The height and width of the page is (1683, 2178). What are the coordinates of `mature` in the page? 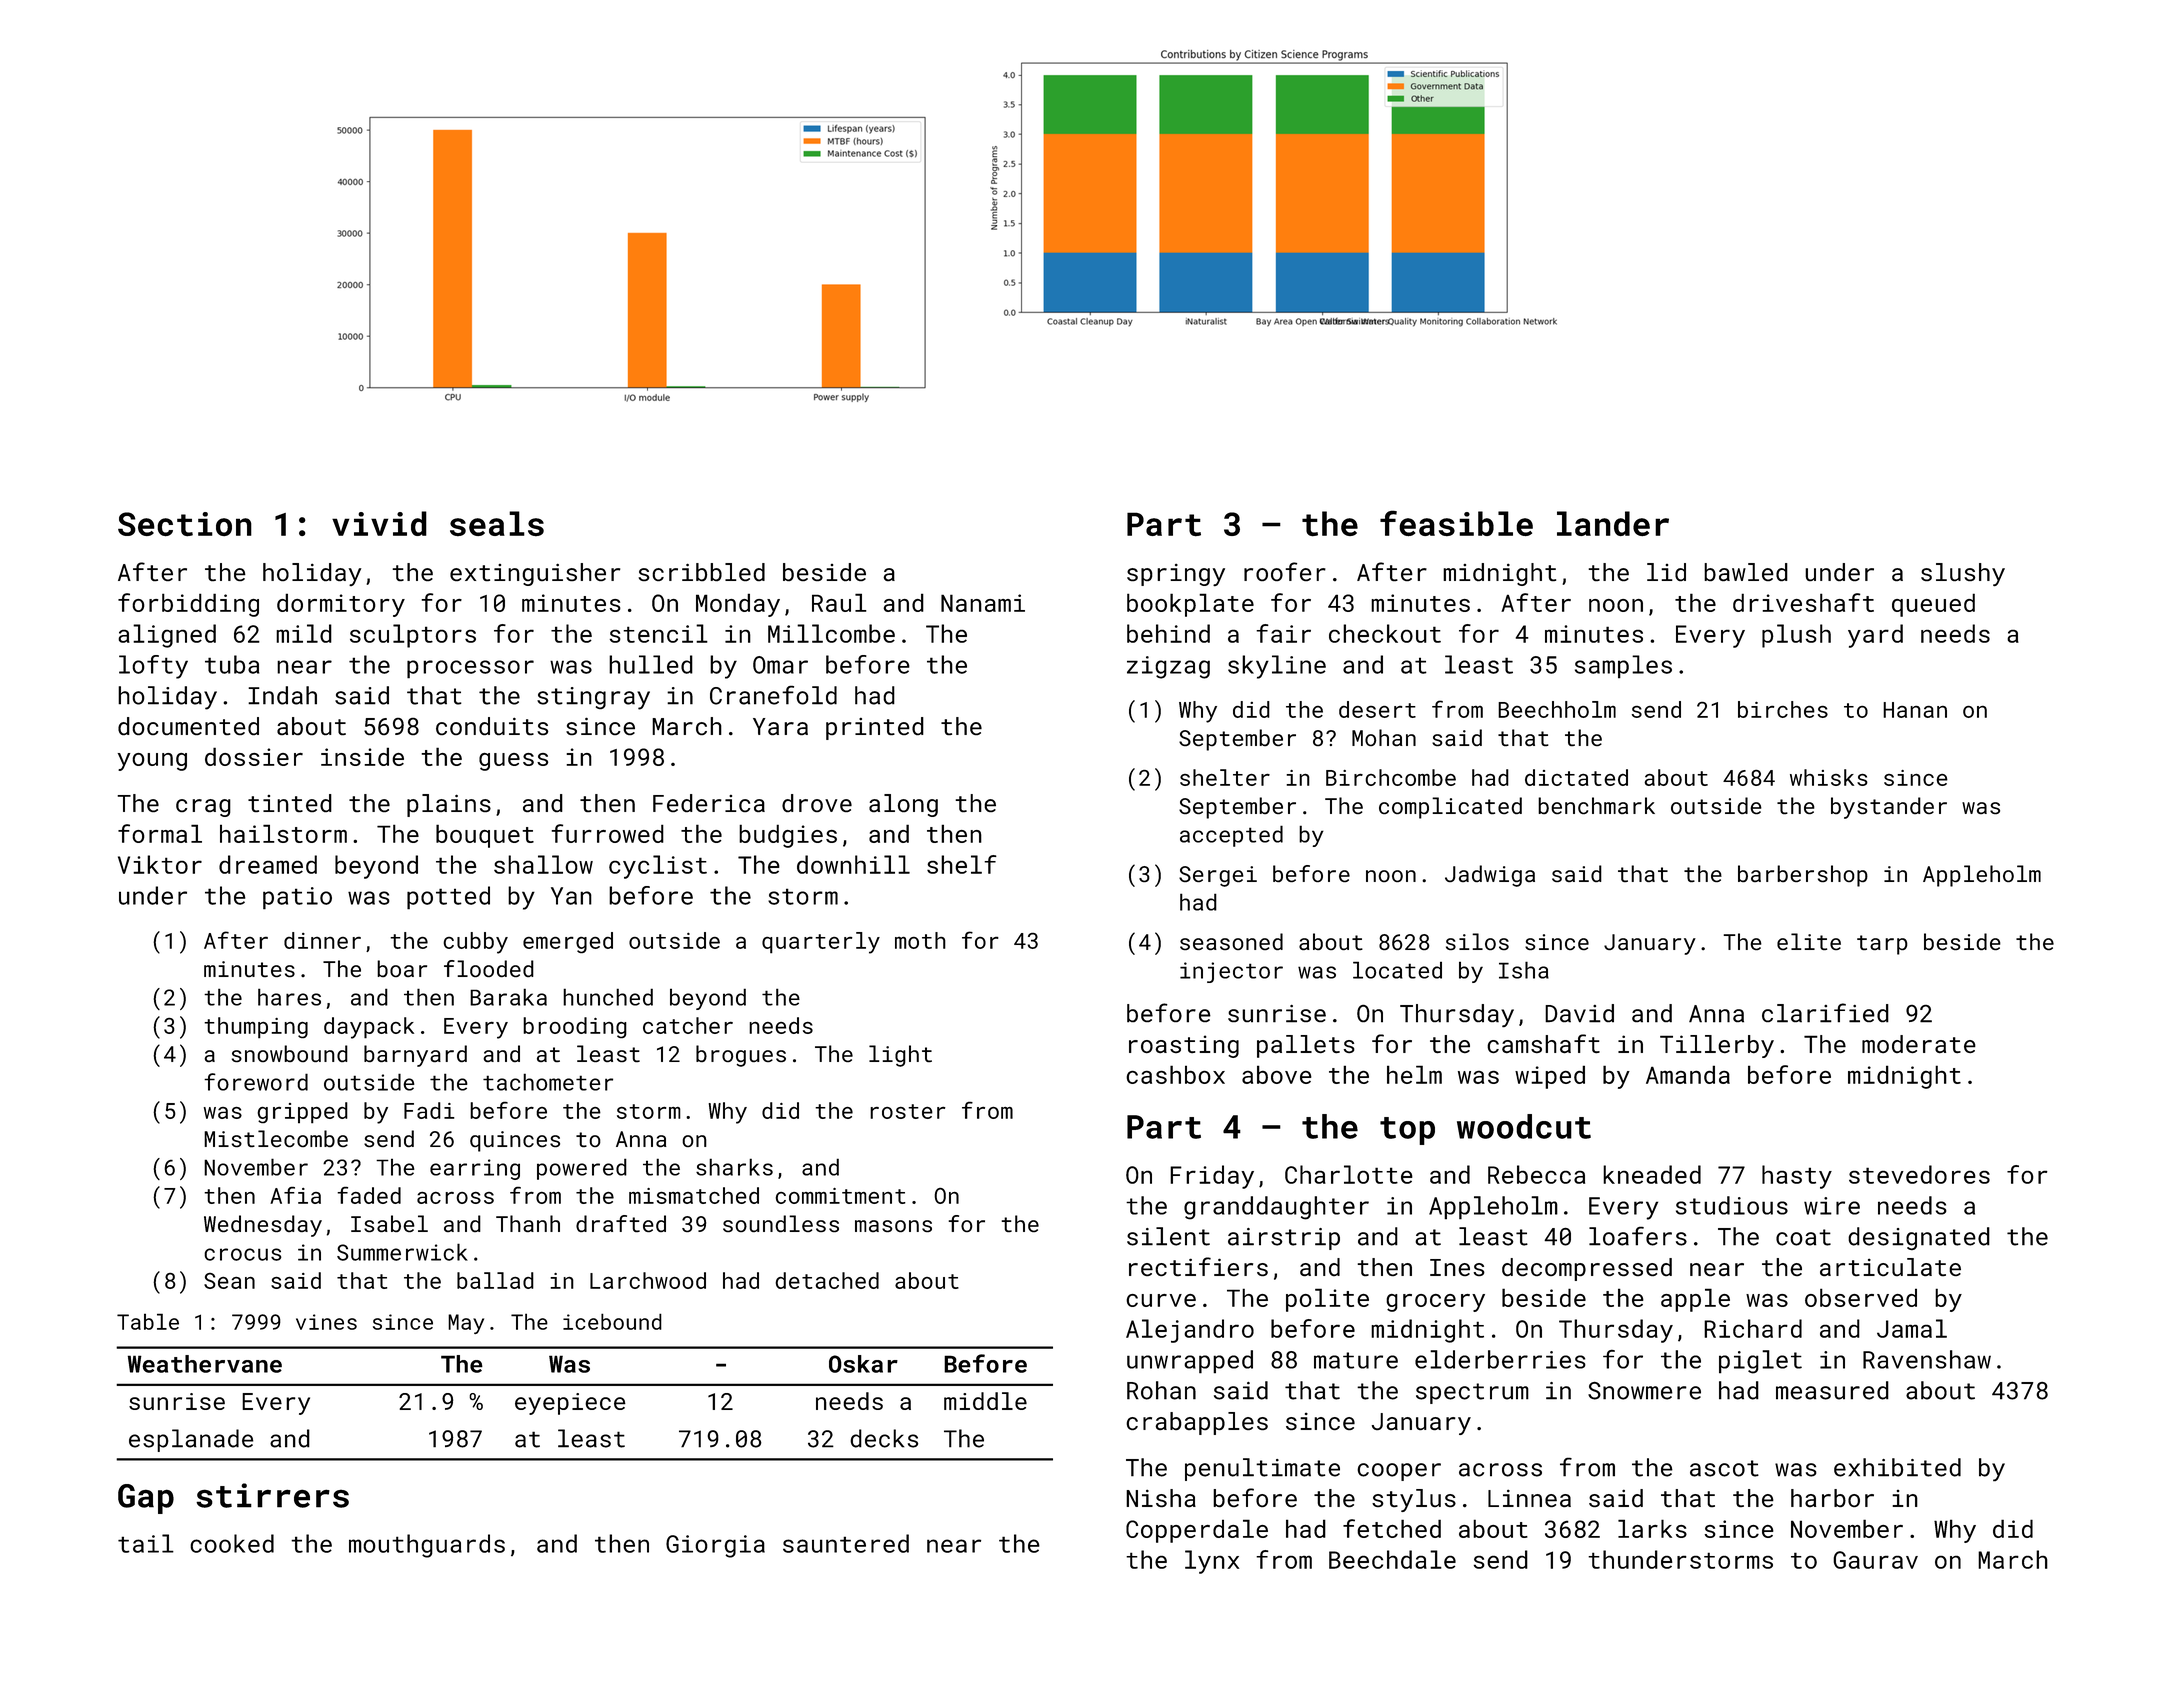 It's located at (1356, 1360).
